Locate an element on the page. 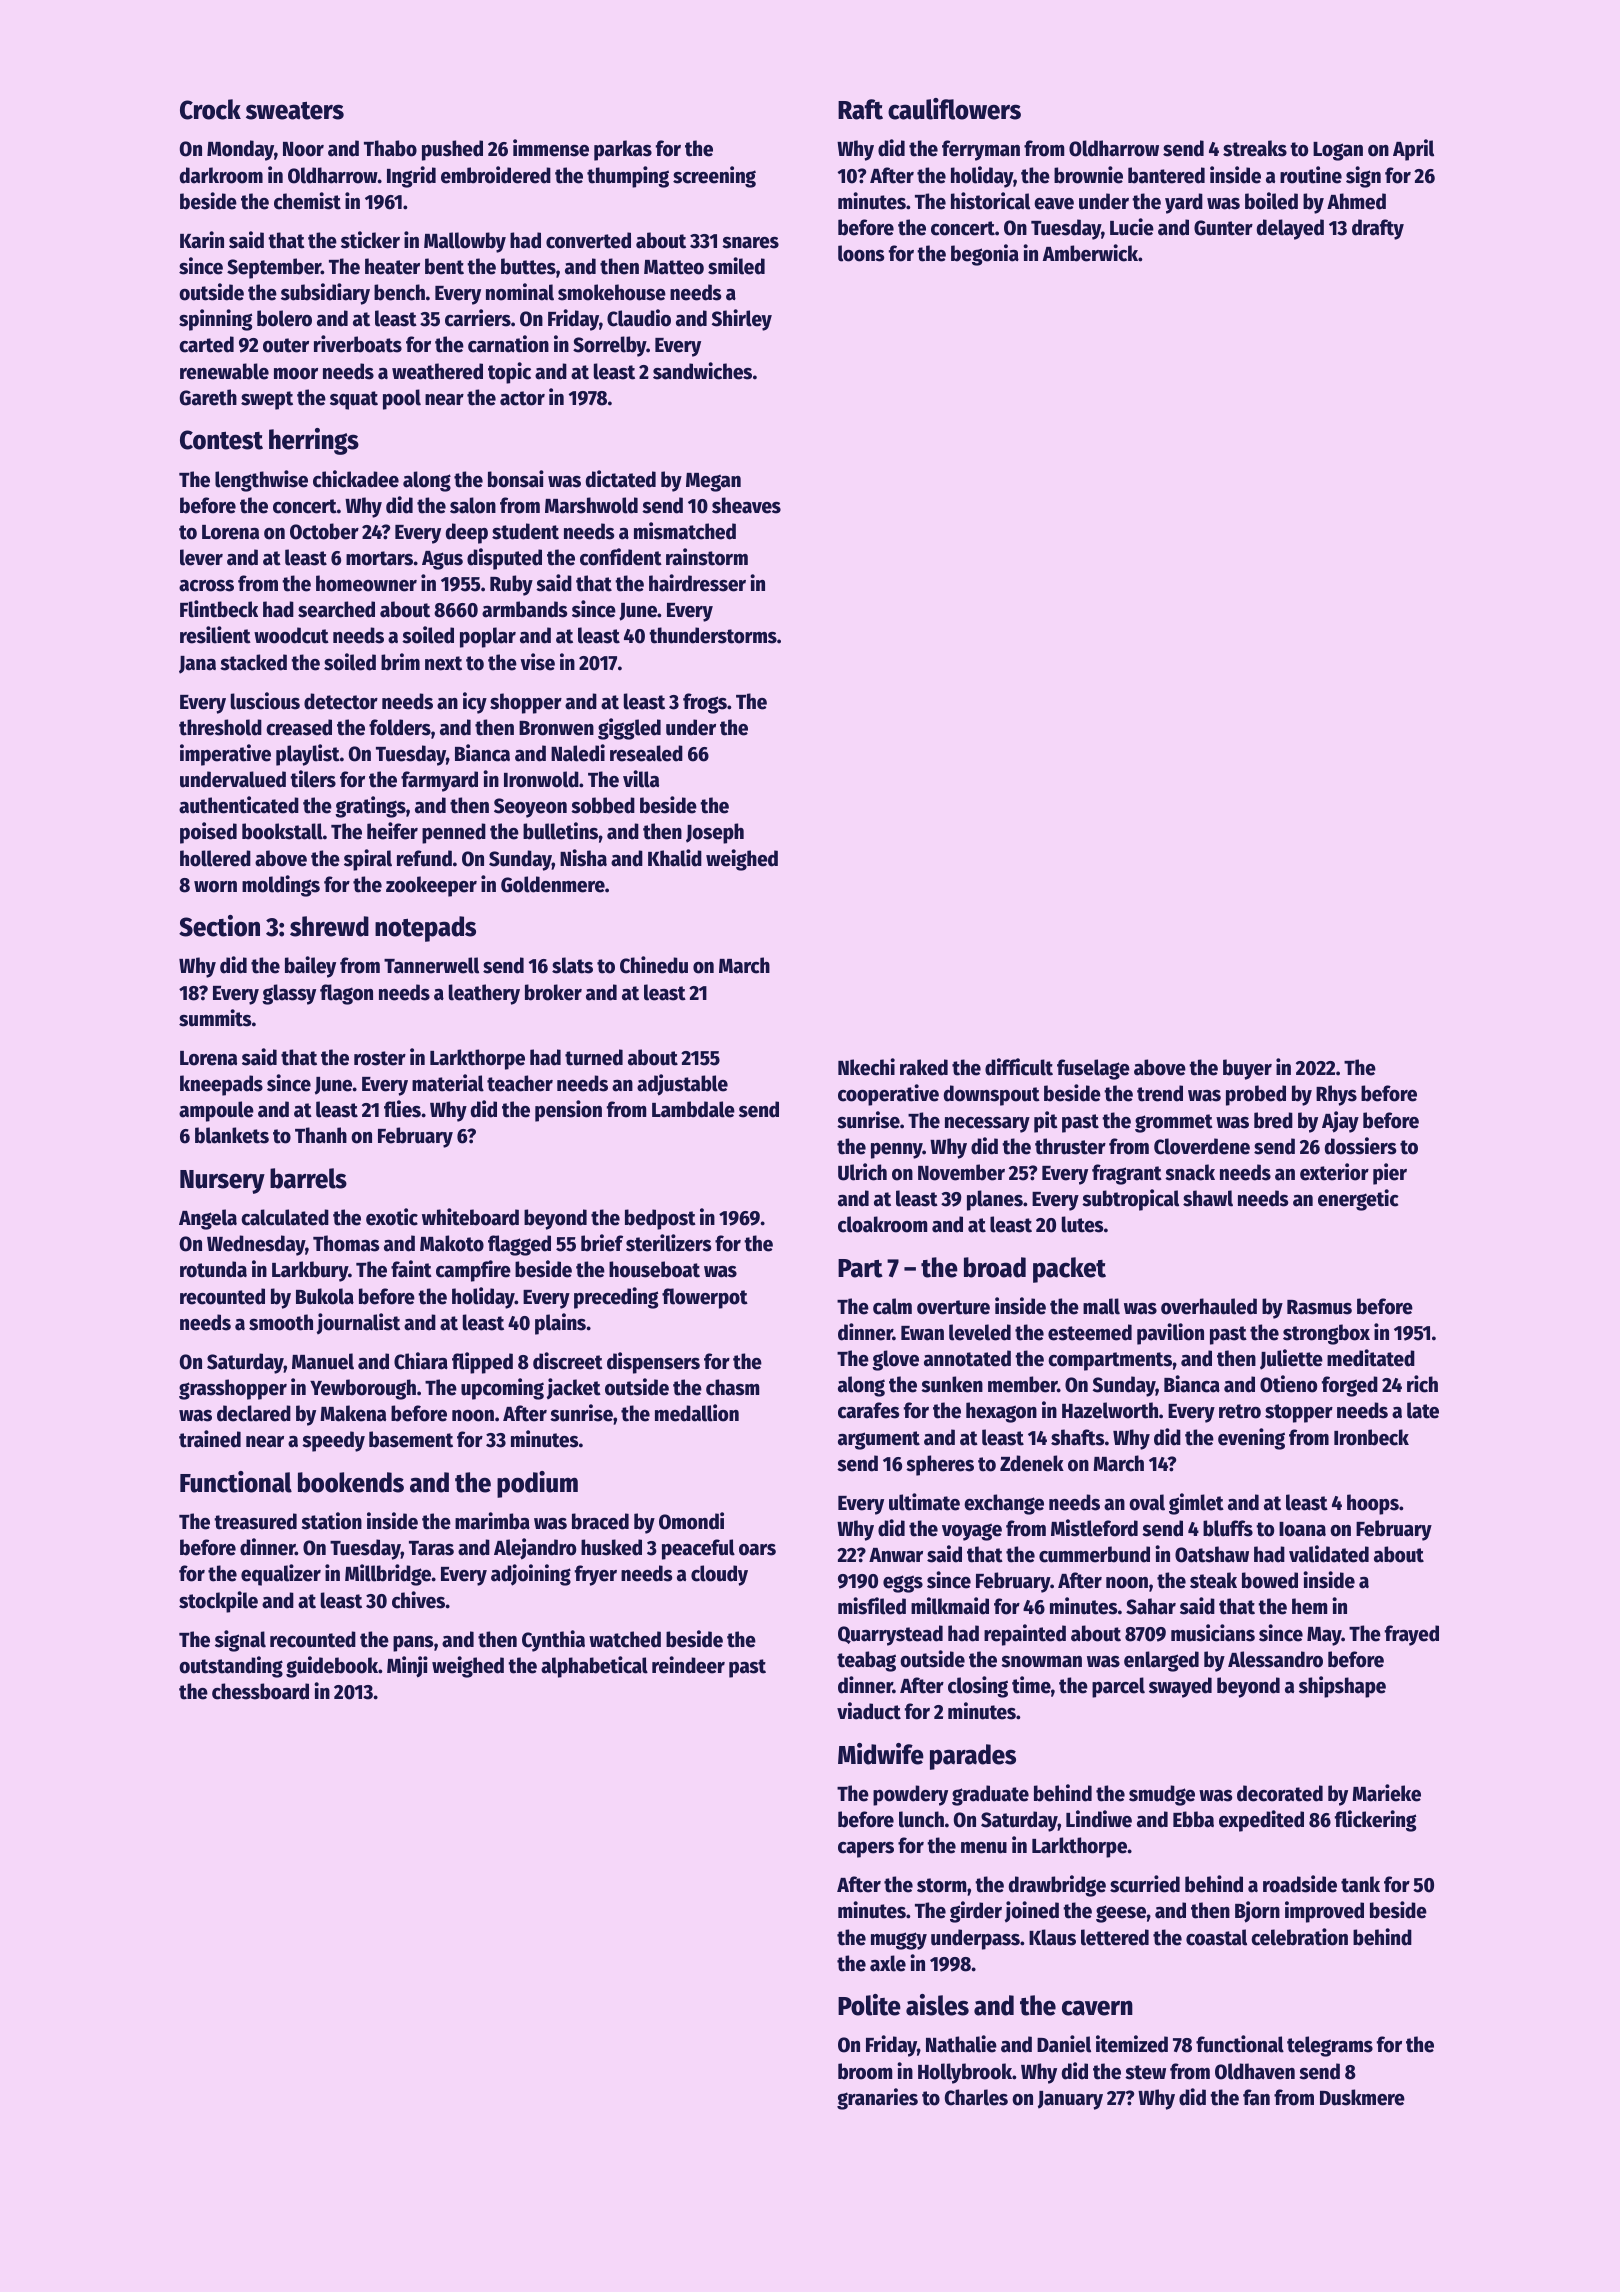 This image has height=2292, width=1620. chessboard is located at coordinates (260, 1691).
